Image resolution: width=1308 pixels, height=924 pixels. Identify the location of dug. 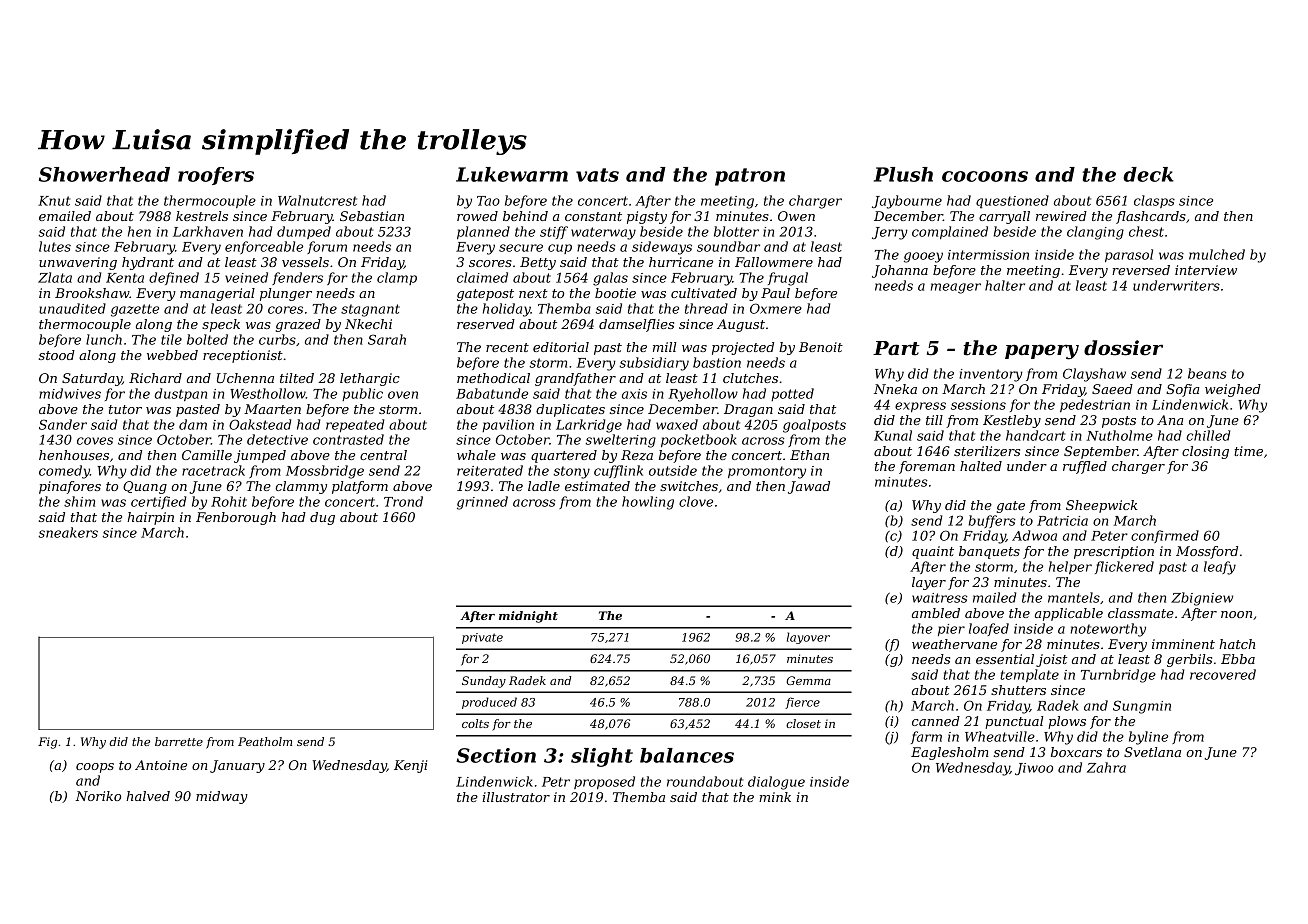
(322, 518).
